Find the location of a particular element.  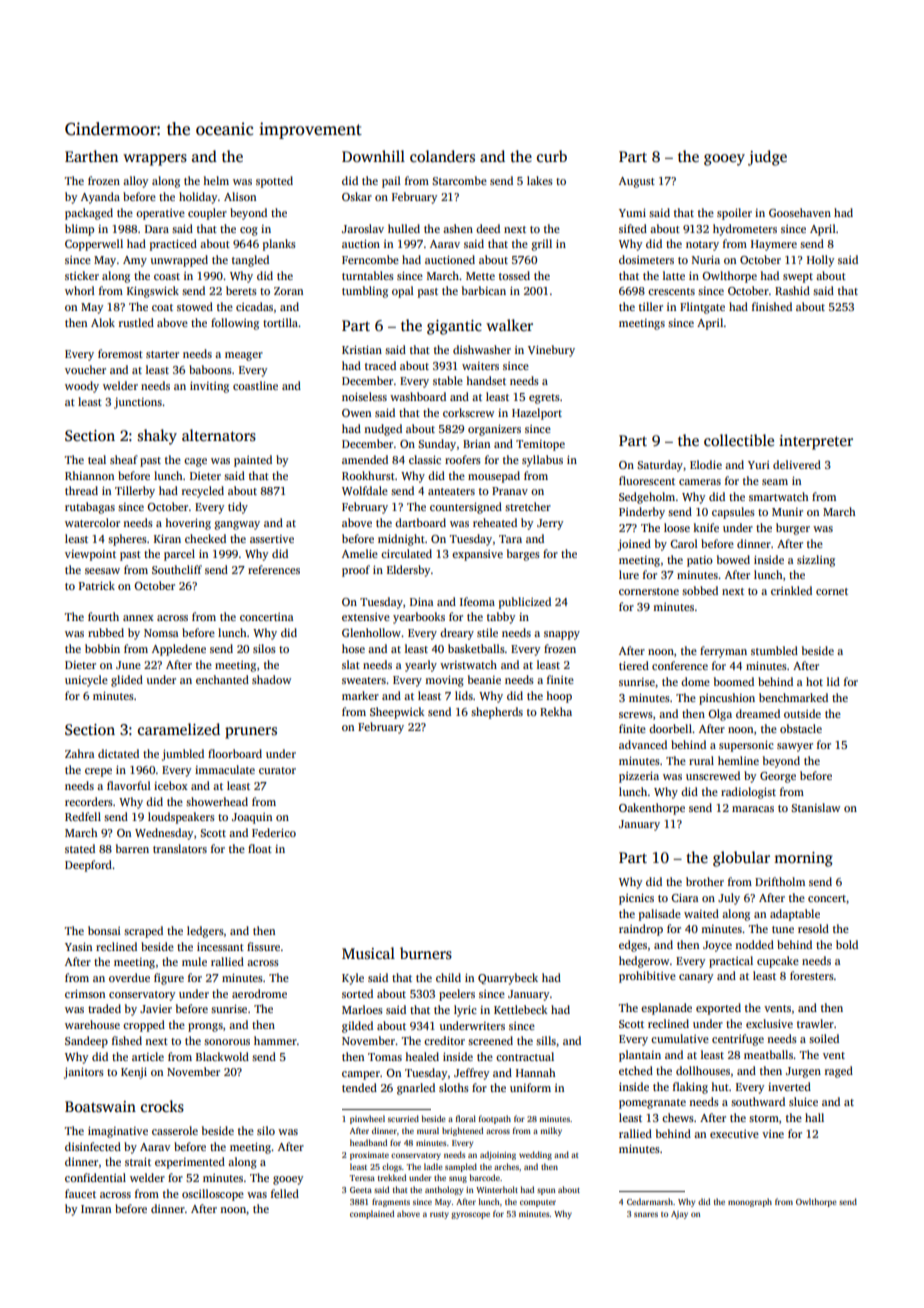

Sunday is located at coordinates (437, 445).
